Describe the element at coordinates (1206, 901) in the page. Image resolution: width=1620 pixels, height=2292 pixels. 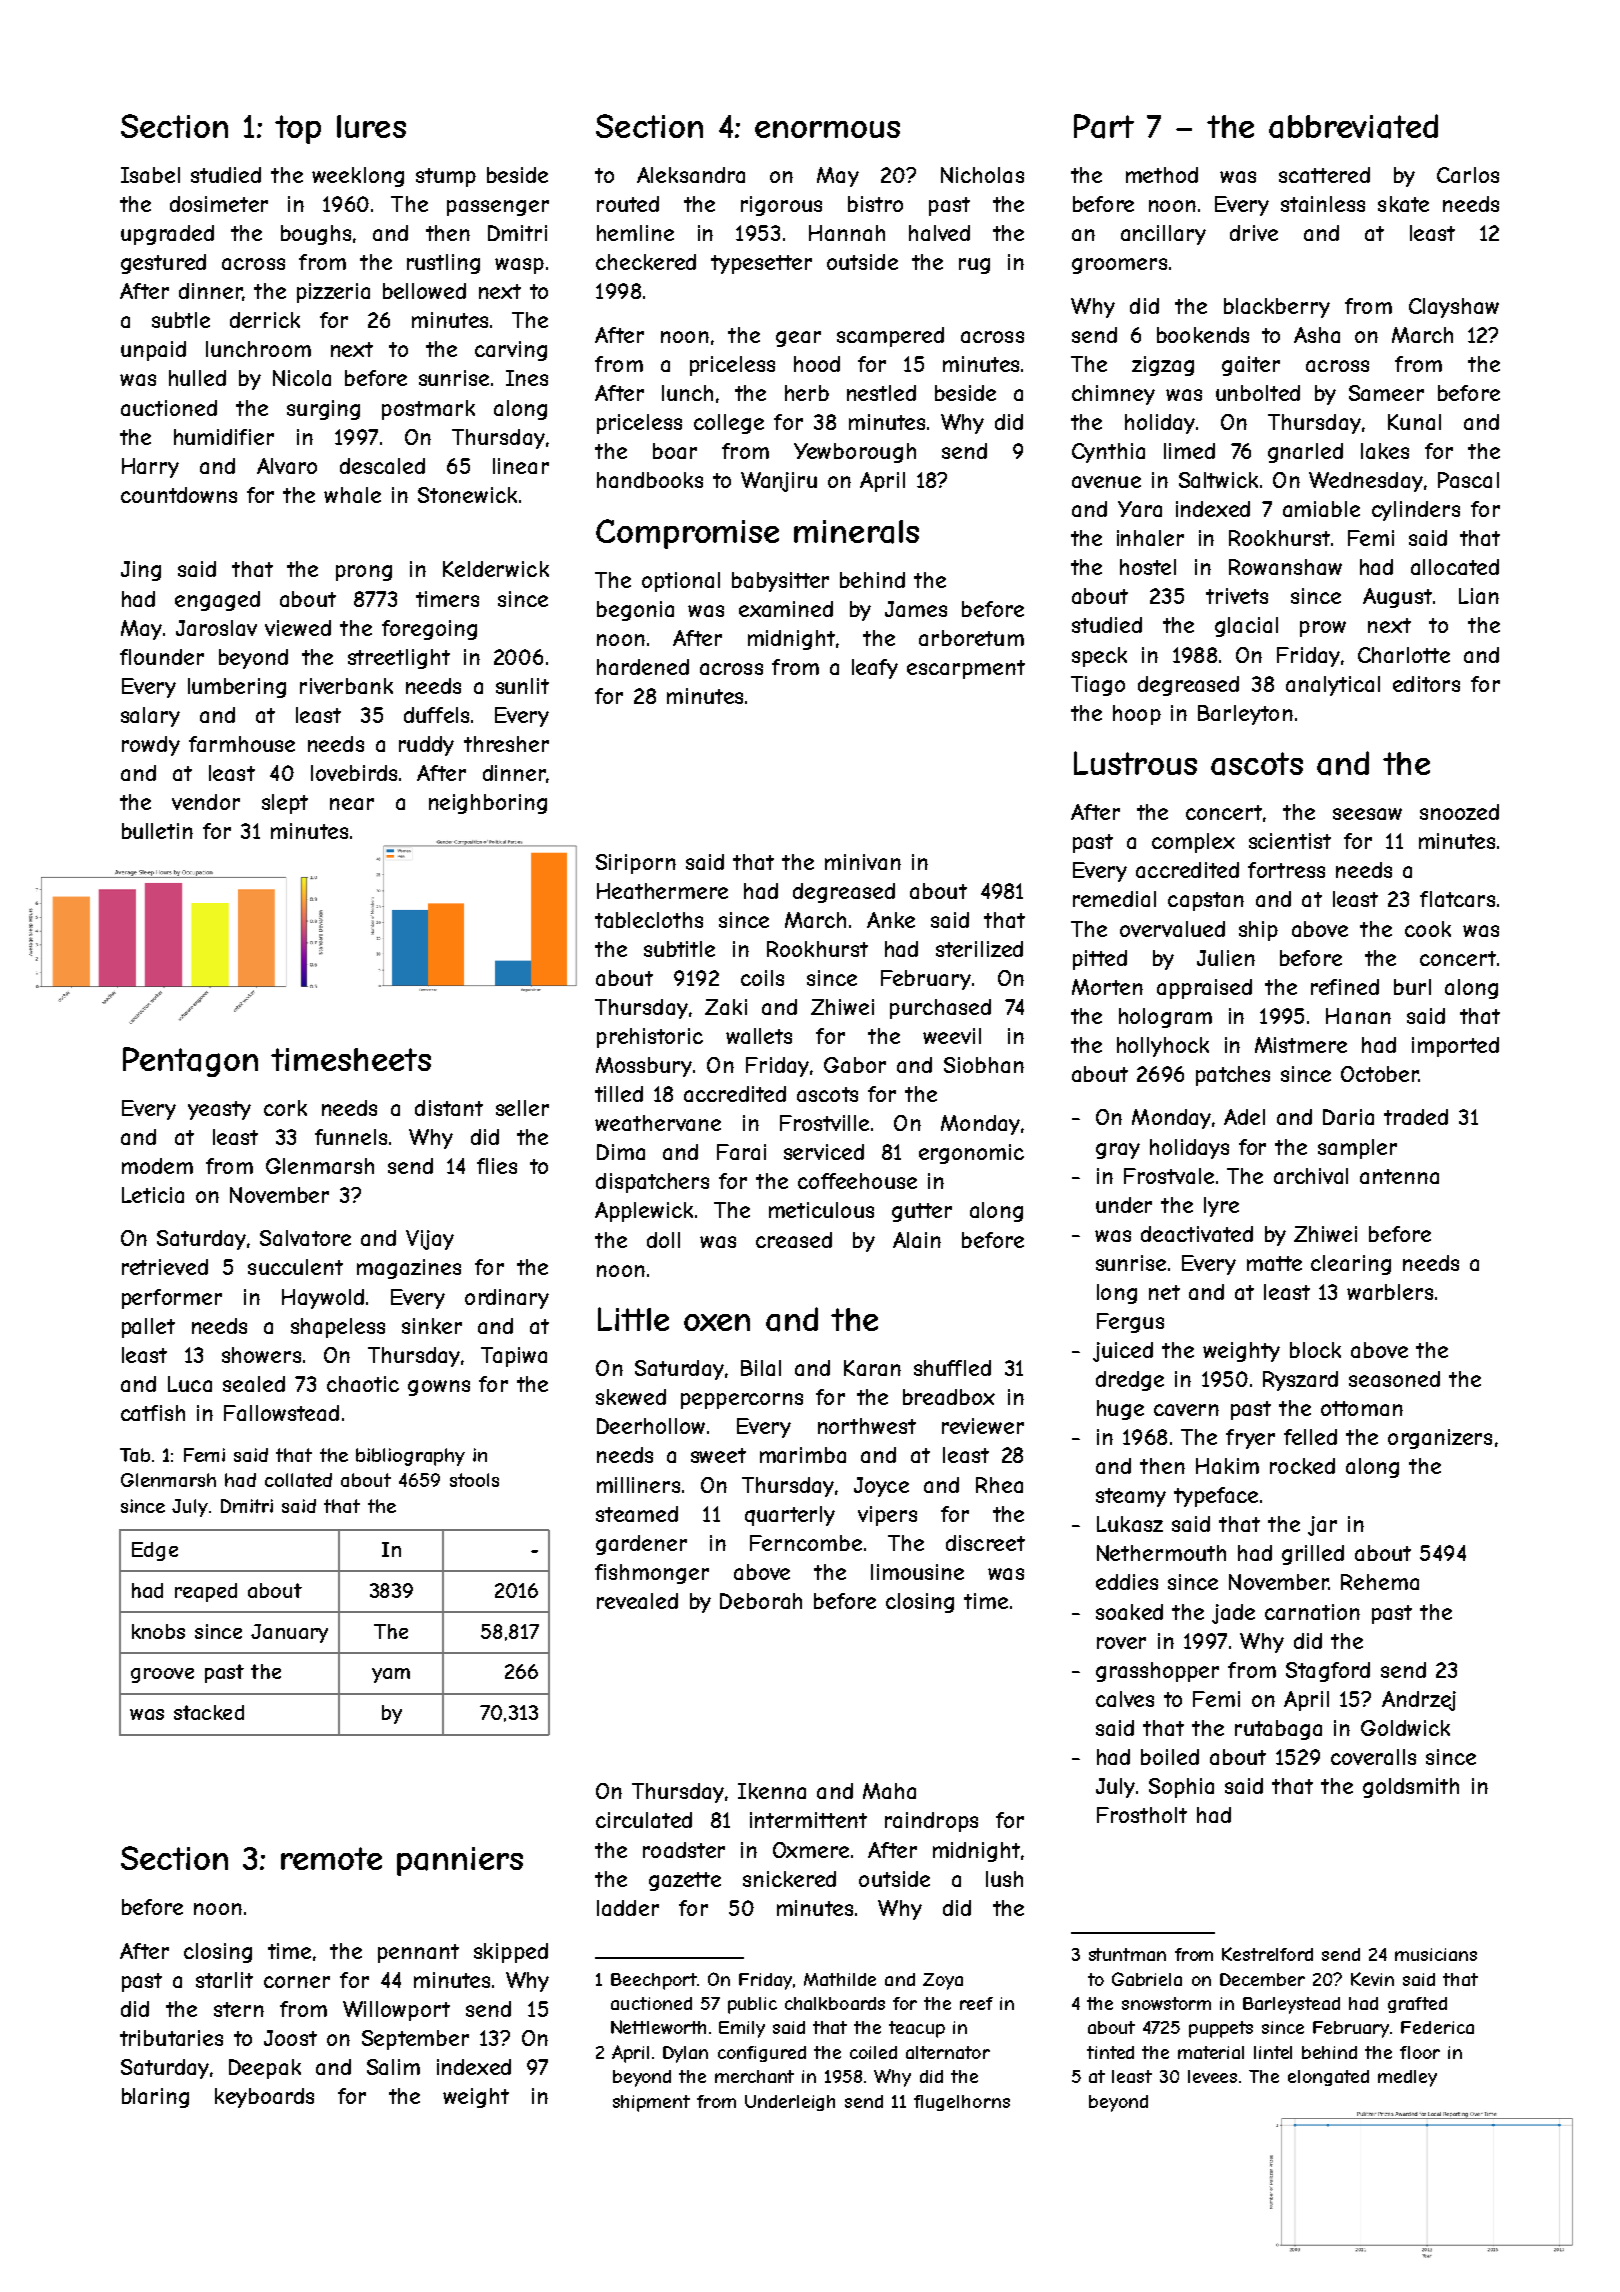
I see `capstan` at that location.
